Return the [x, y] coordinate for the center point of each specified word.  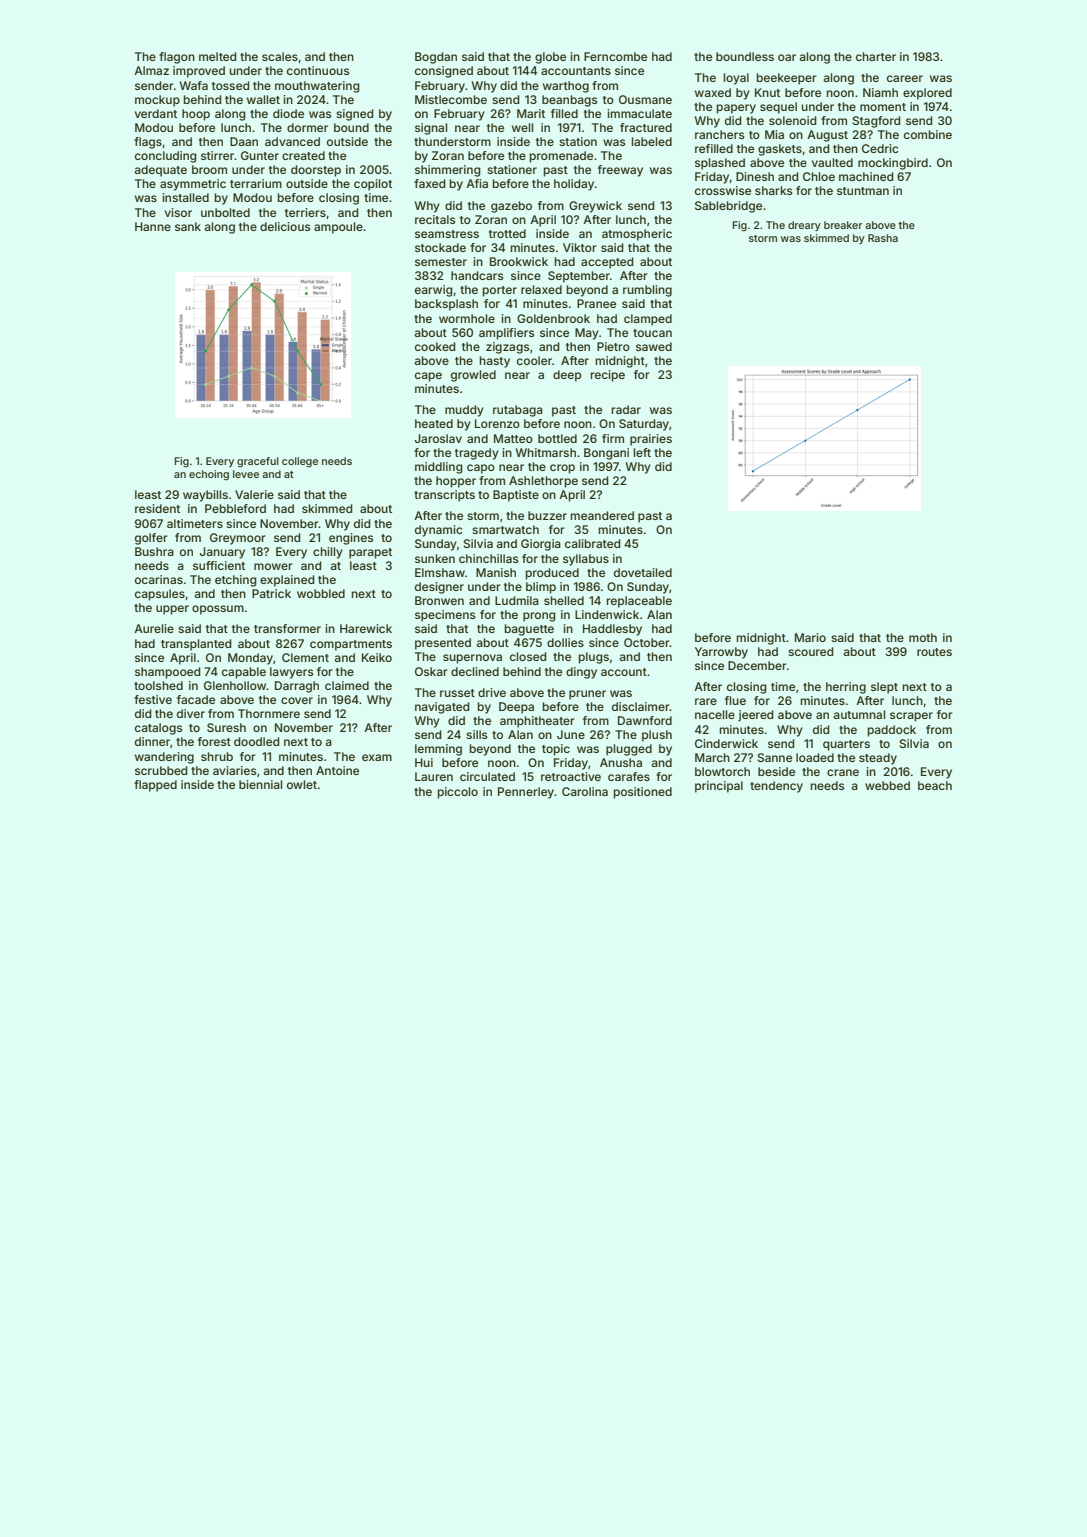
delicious [285, 226]
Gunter [260, 155]
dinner [152, 741]
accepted [607, 263]
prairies [651, 440]
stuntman [863, 191]
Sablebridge [728, 207]
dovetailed [643, 572]
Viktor [580, 247]
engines [351, 539]
